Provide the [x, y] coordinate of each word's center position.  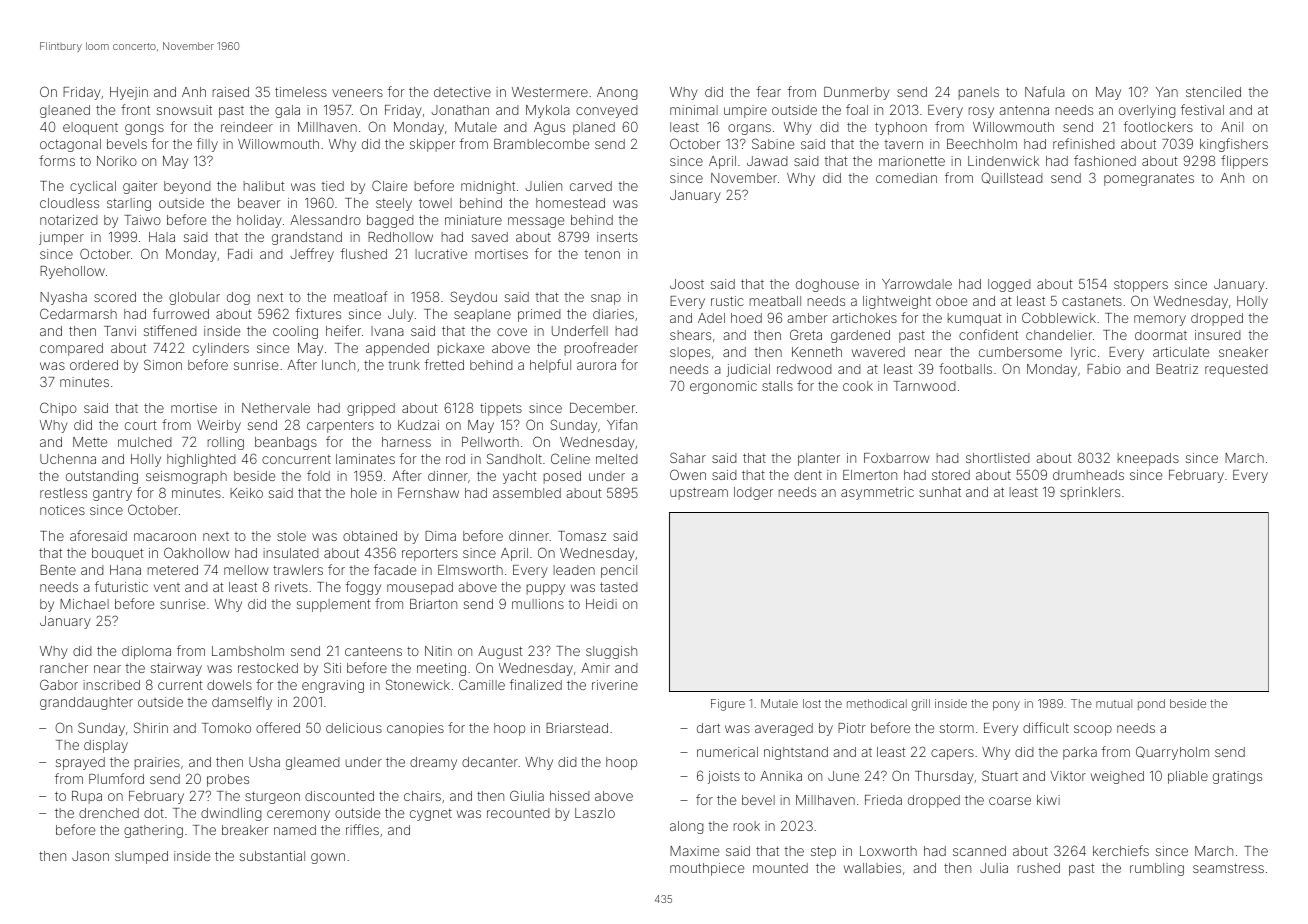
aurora [596, 366]
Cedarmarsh [78, 313]
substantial [272, 856]
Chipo [58, 409]
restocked [268, 668]
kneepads [1148, 459]
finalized [536, 684]
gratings [1237, 777]
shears [690, 335]
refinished [1084, 143]
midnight [488, 187]
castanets [1092, 301]
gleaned [65, 111]
